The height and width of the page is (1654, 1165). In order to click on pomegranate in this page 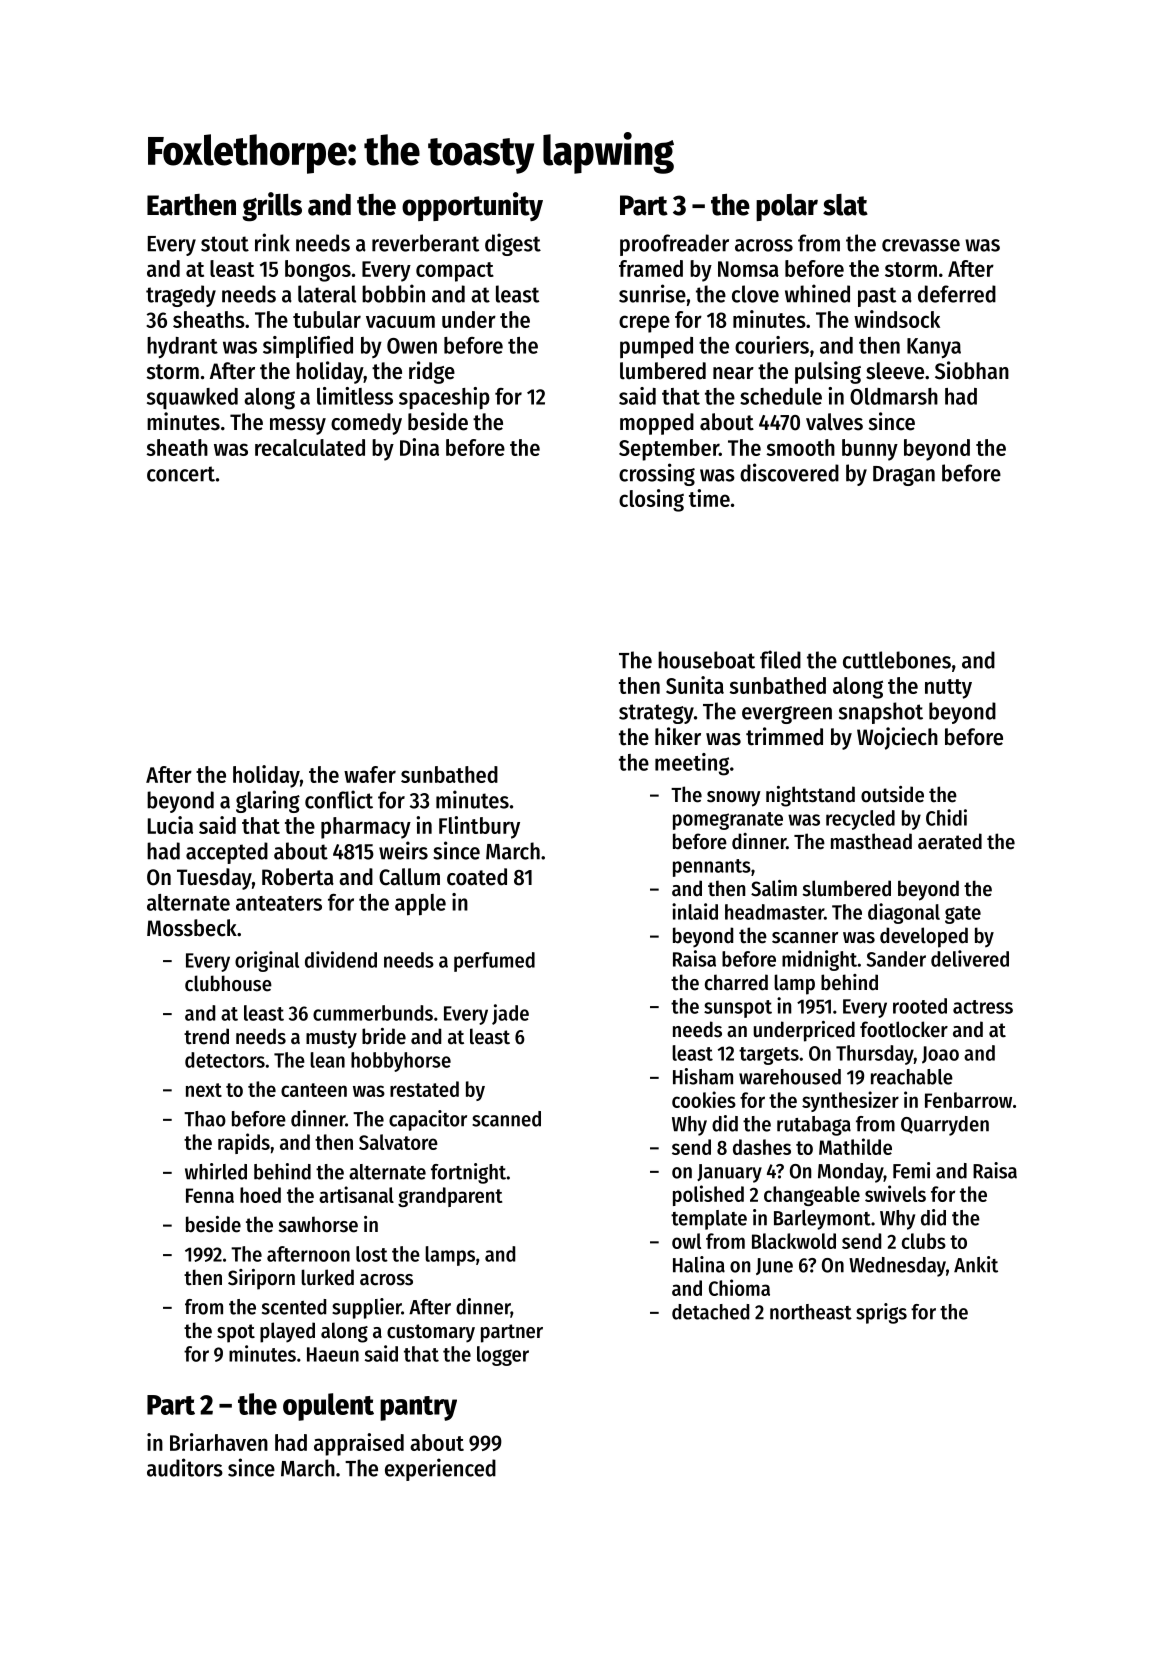, I will do `click(728, 821)`.
